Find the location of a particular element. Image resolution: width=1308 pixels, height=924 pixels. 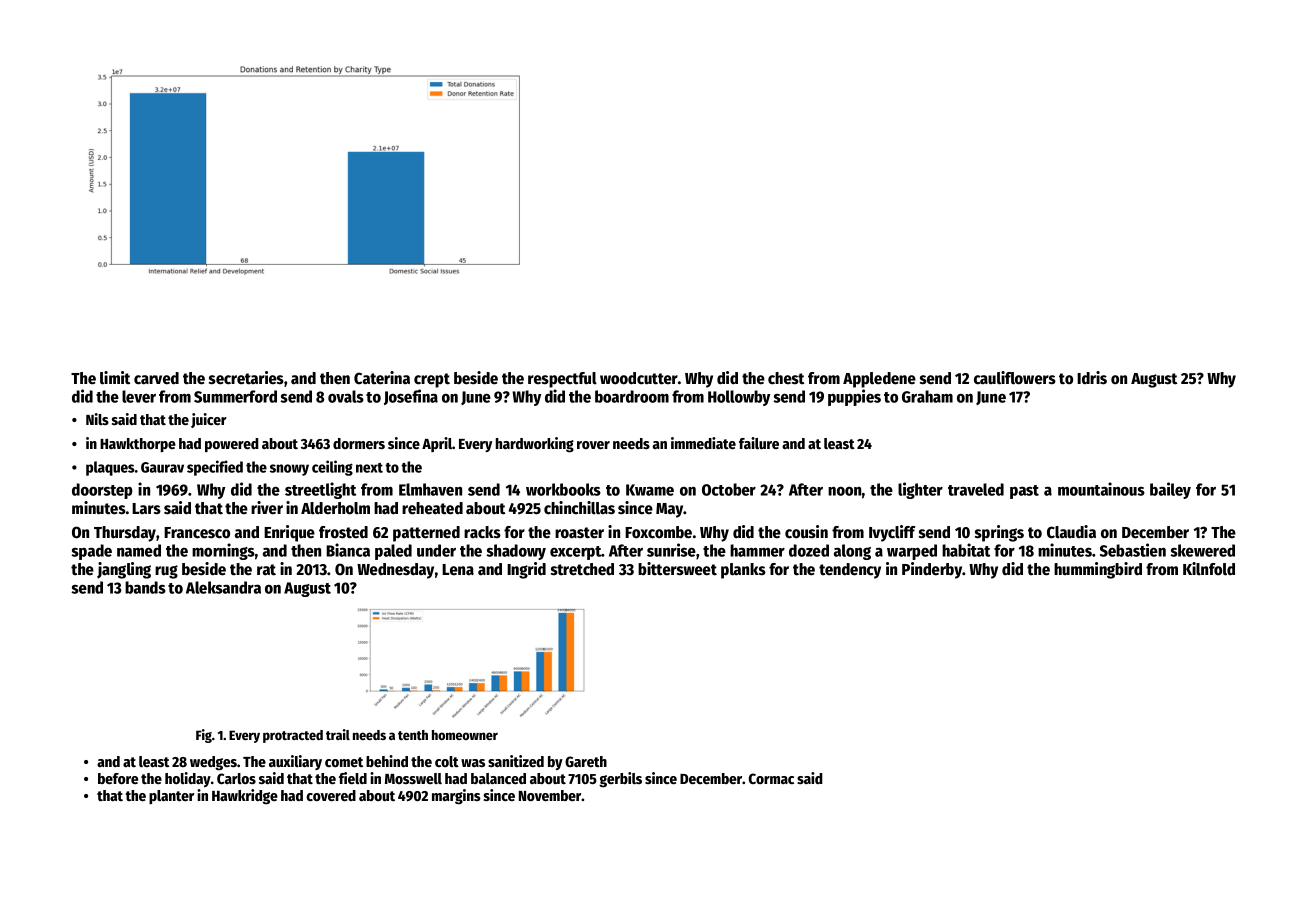

Hawkthorpe is located at coordinates (138, 445).
